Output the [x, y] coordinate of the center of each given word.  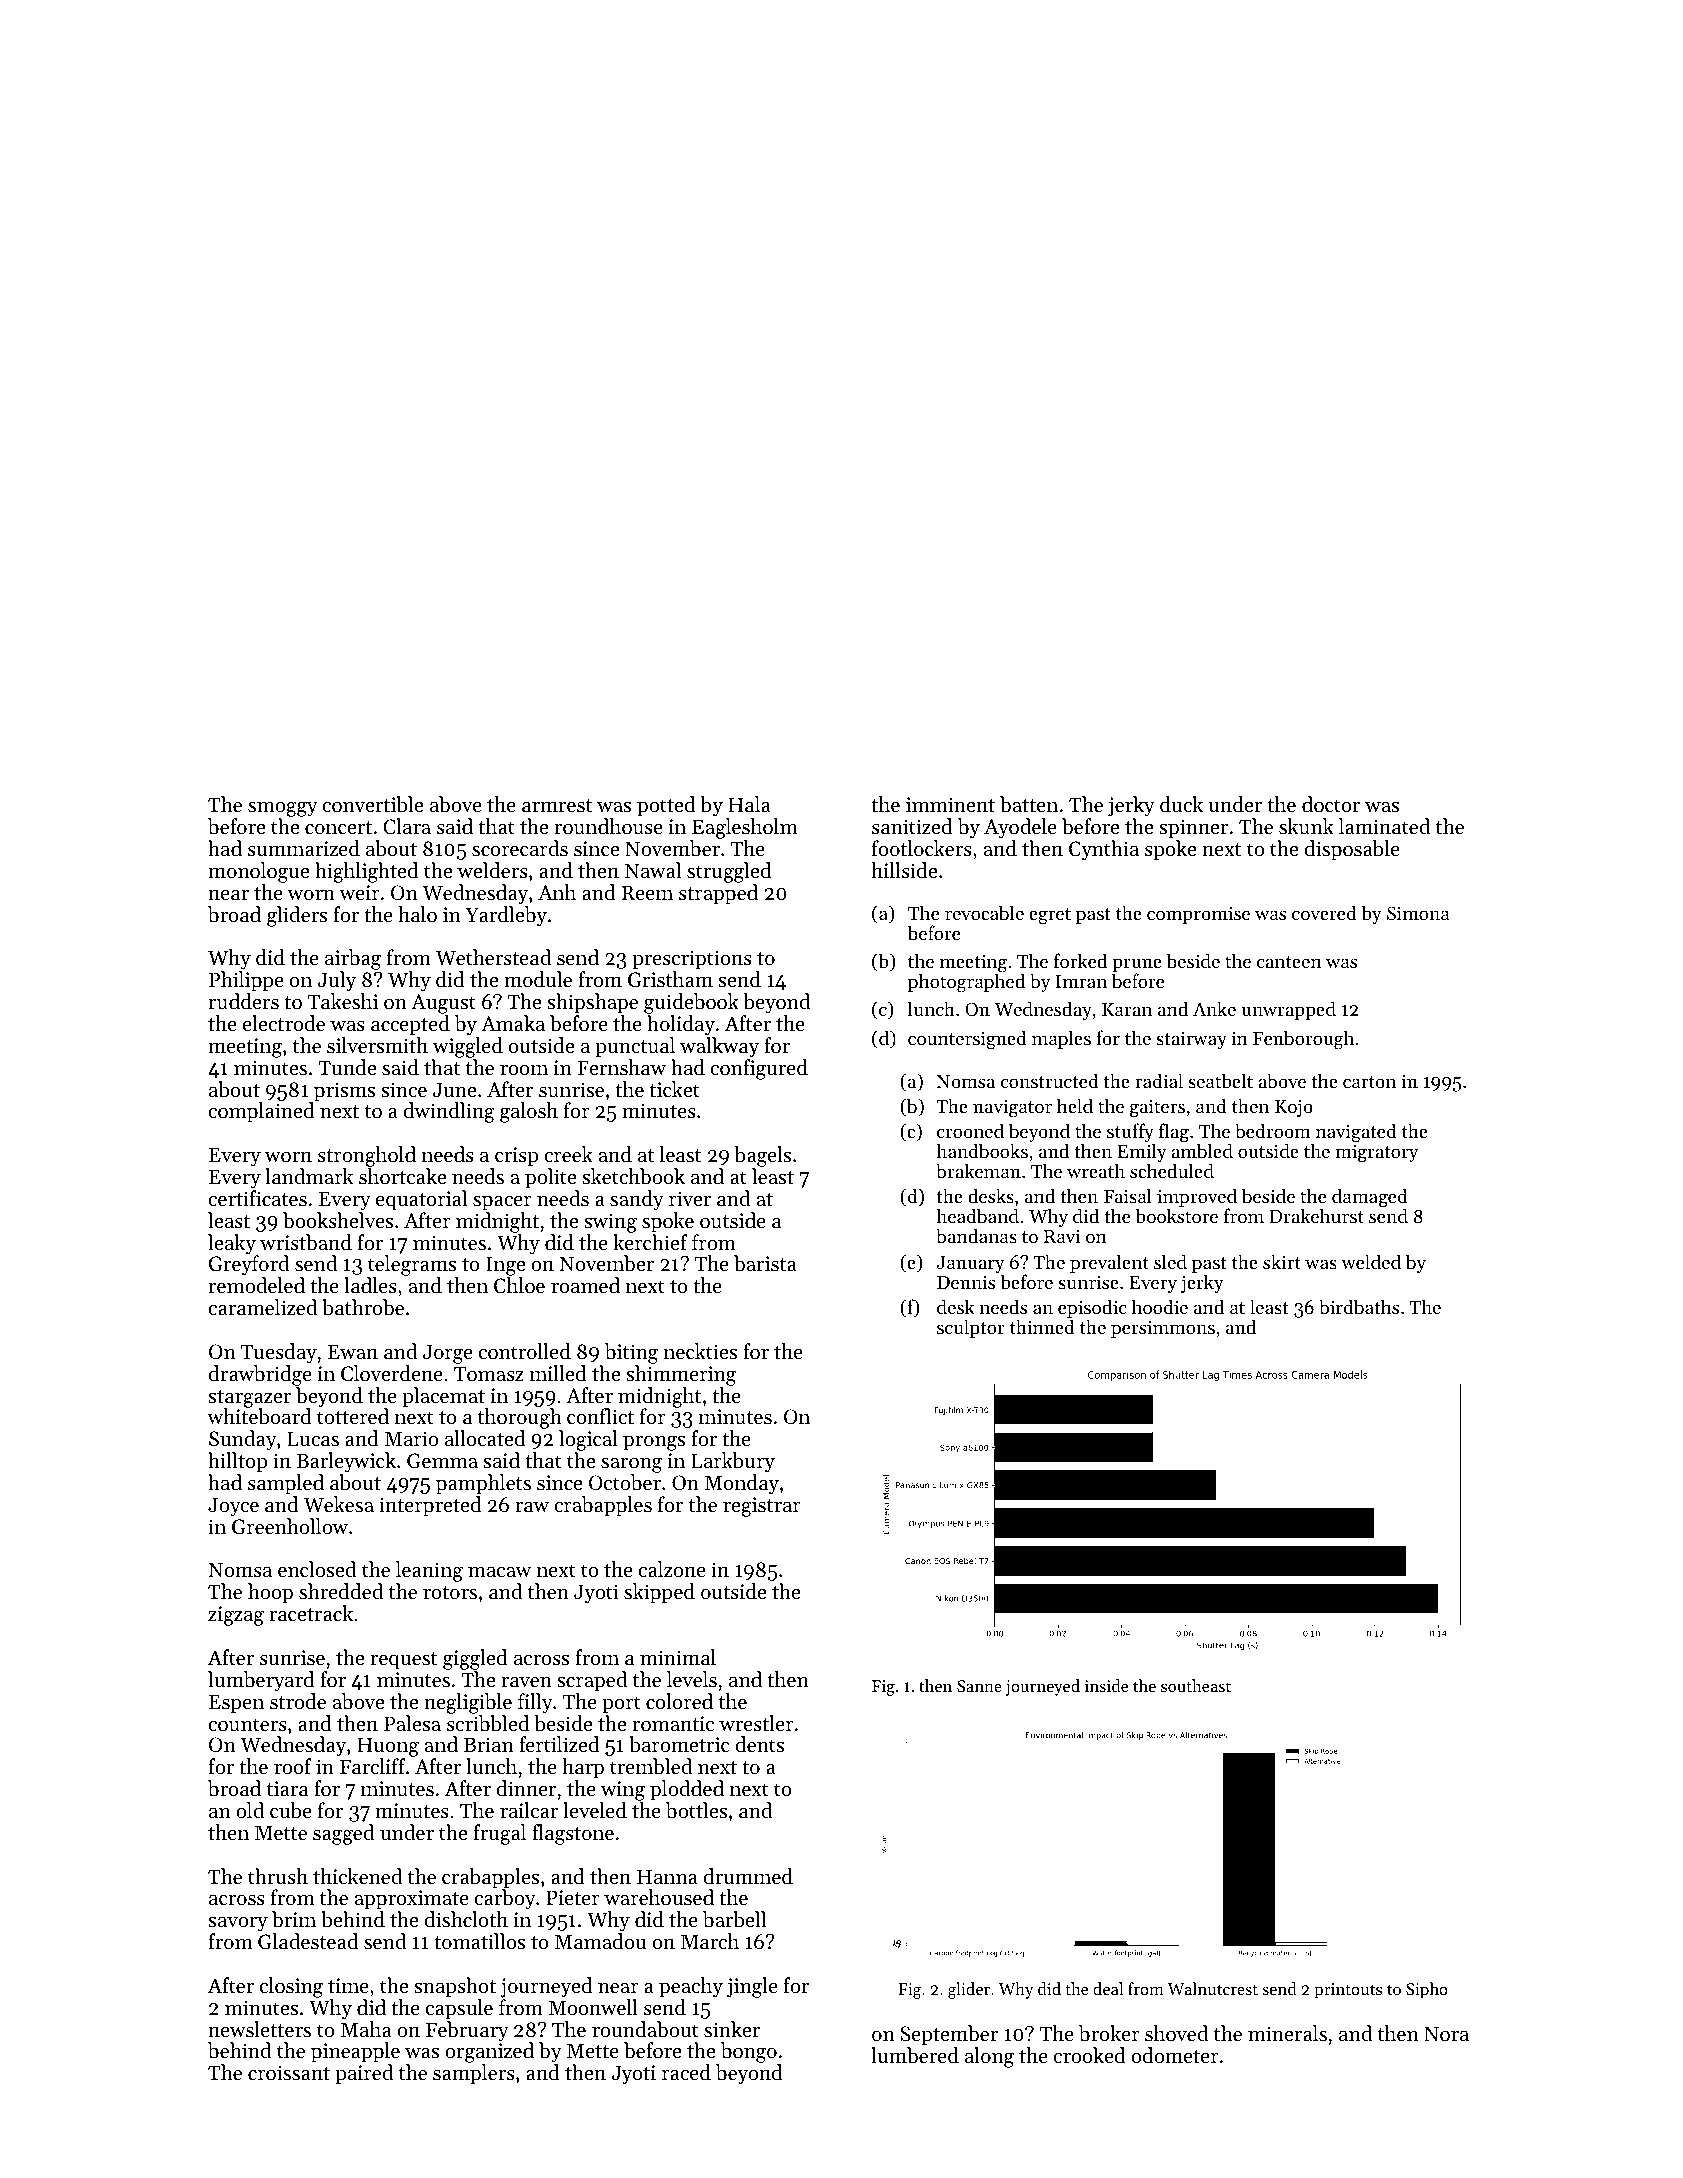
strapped [718, 894]
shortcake [402, 1176]
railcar [529, 1810]
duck [1181, 804]
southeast [1196, 1685]
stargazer [249, 1399]
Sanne [979, 1686]
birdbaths [1359, 1307]
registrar [762, 1507]
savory [238, 1924]
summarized [304, 848]
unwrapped [1288, 1010]
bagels [762, 1156]
